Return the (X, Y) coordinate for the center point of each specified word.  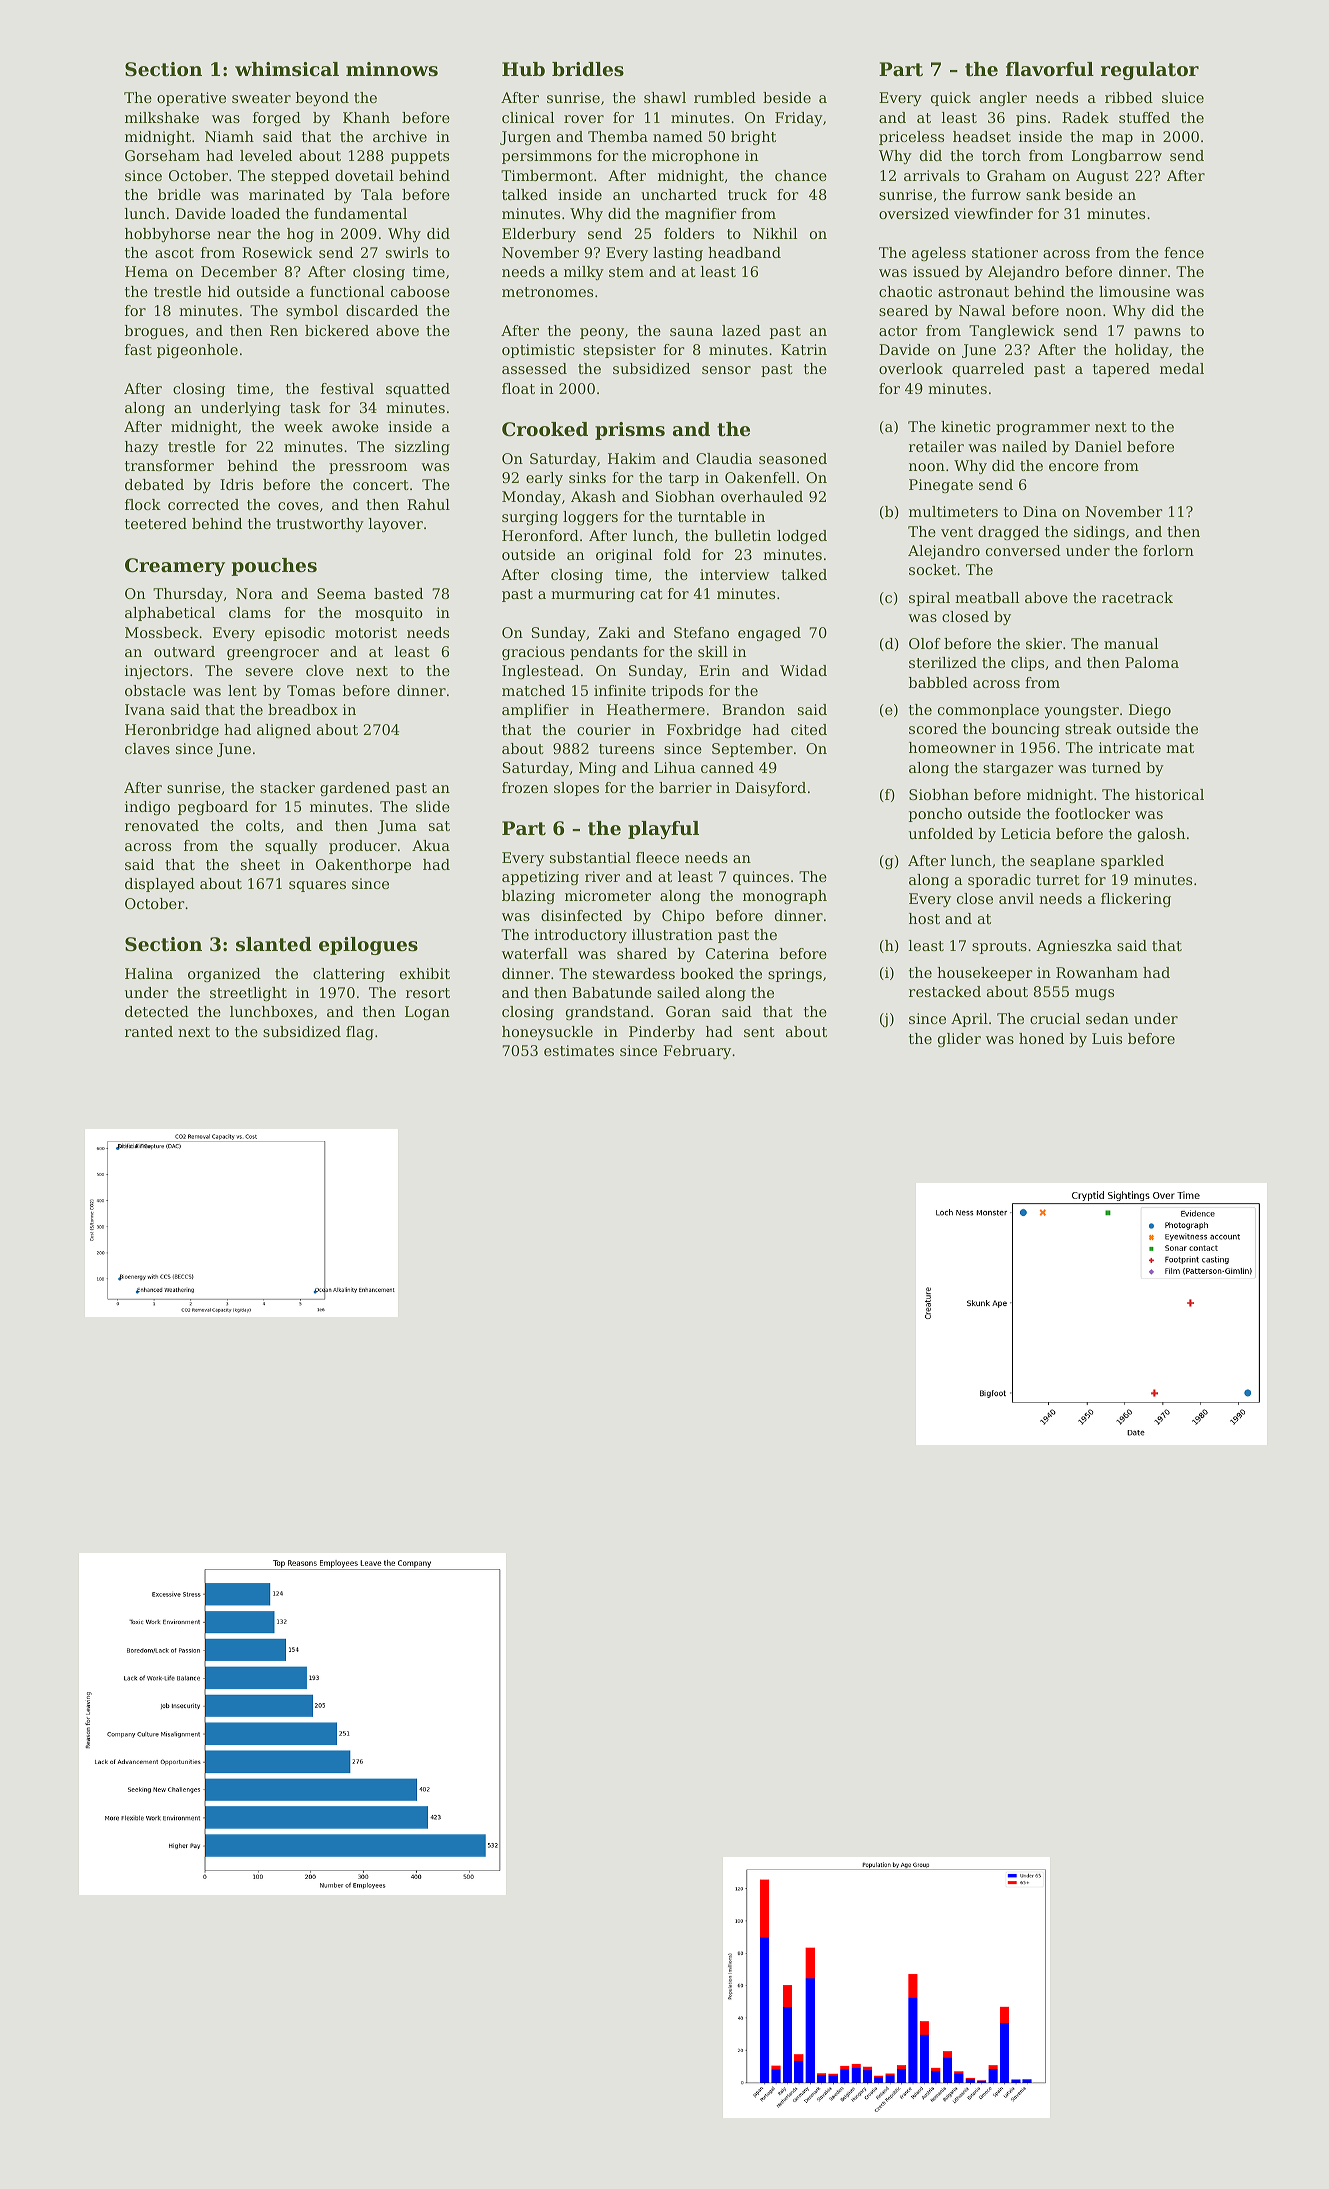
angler (1003, 99)
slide (433, 806)
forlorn (1168, 550)
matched (533, 690)
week (303, 426)
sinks (587, 477)
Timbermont (547, 175)
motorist (366, 632)
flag (360, 1033)
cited (809, 729)
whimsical (287, 69)
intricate (1130, 747)
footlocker (1092, 813)
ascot (174, 253)
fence (1184, 252)
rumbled (725, 97)
